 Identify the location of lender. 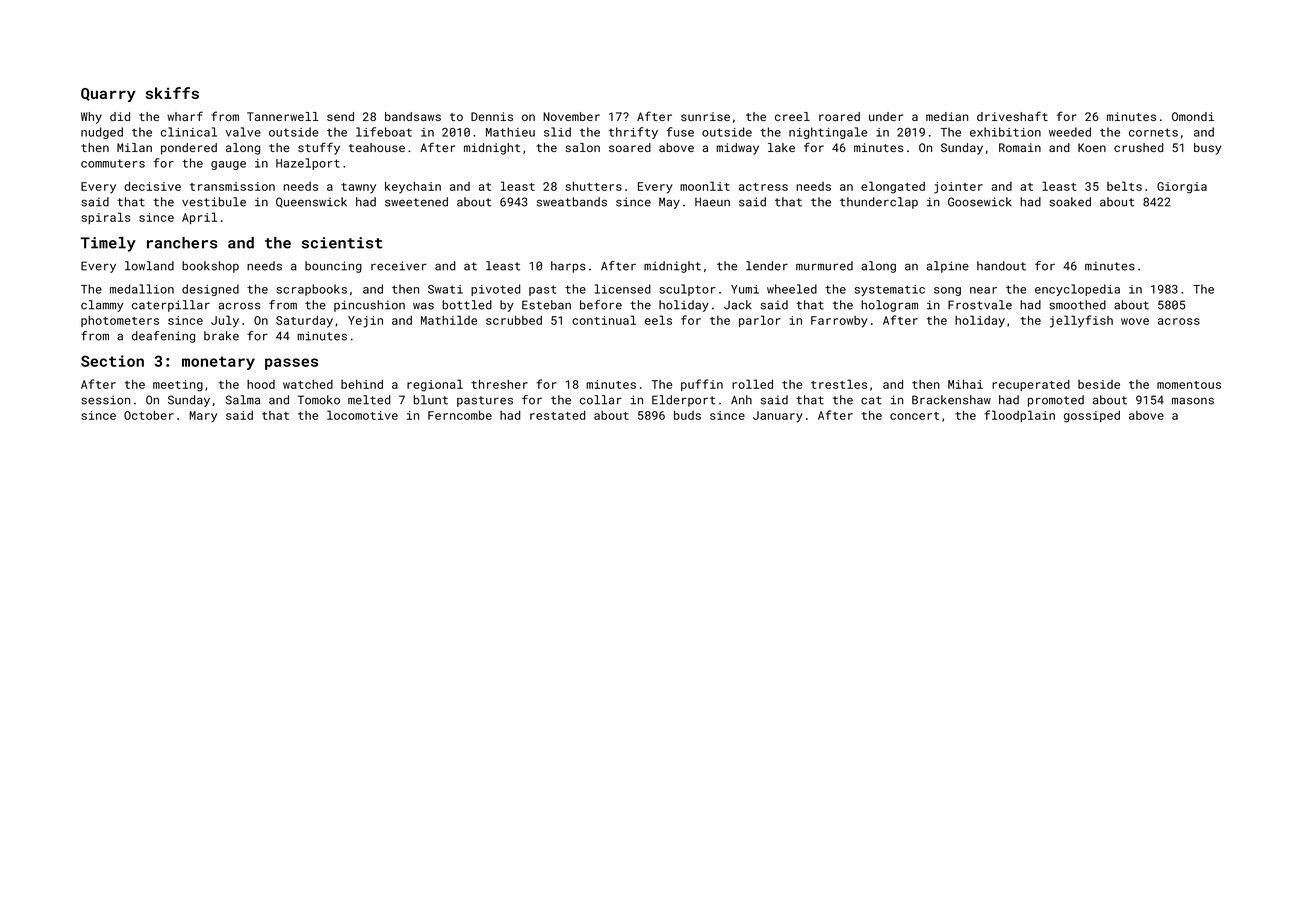
(767, 266).
